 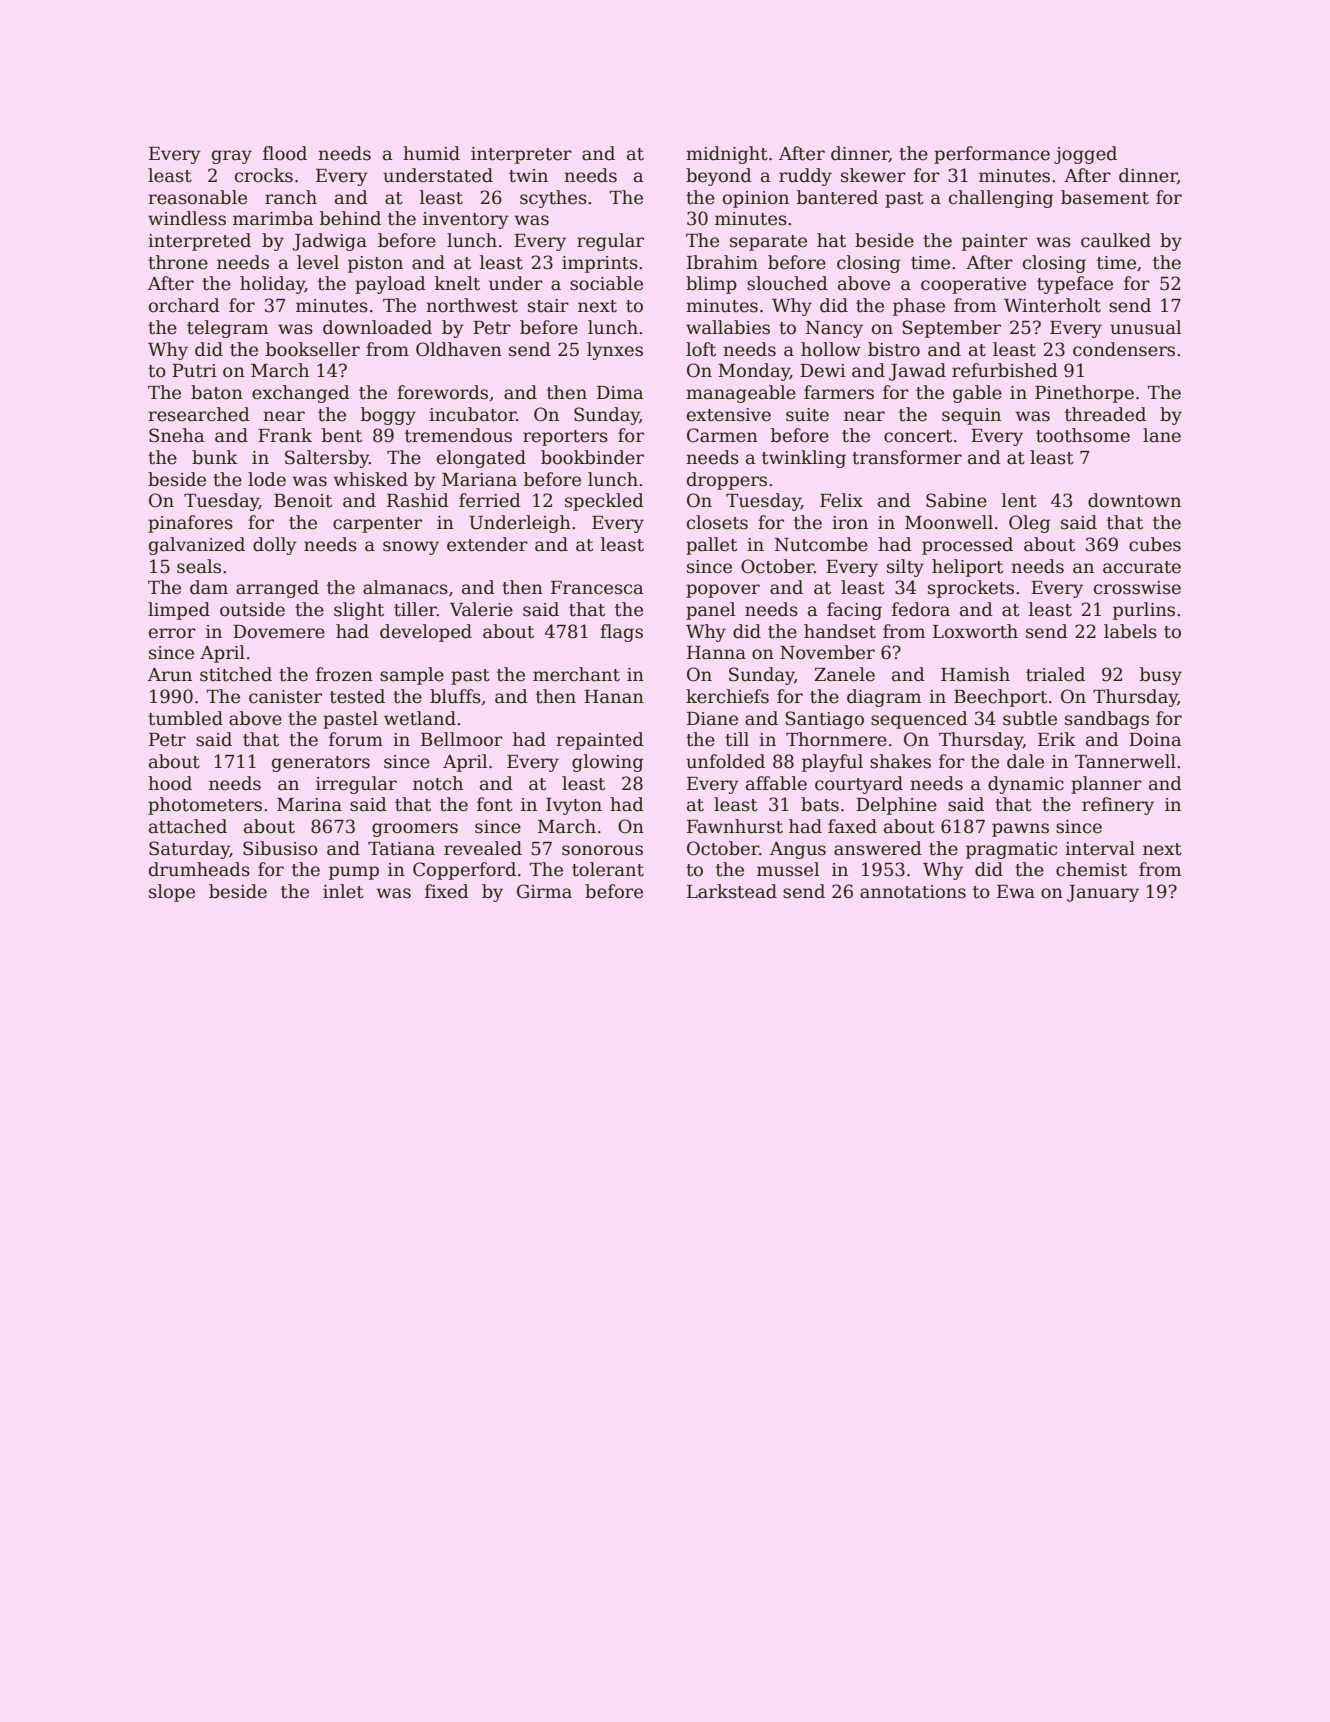 I want to click on Girma, so click(x=544, y=891).
